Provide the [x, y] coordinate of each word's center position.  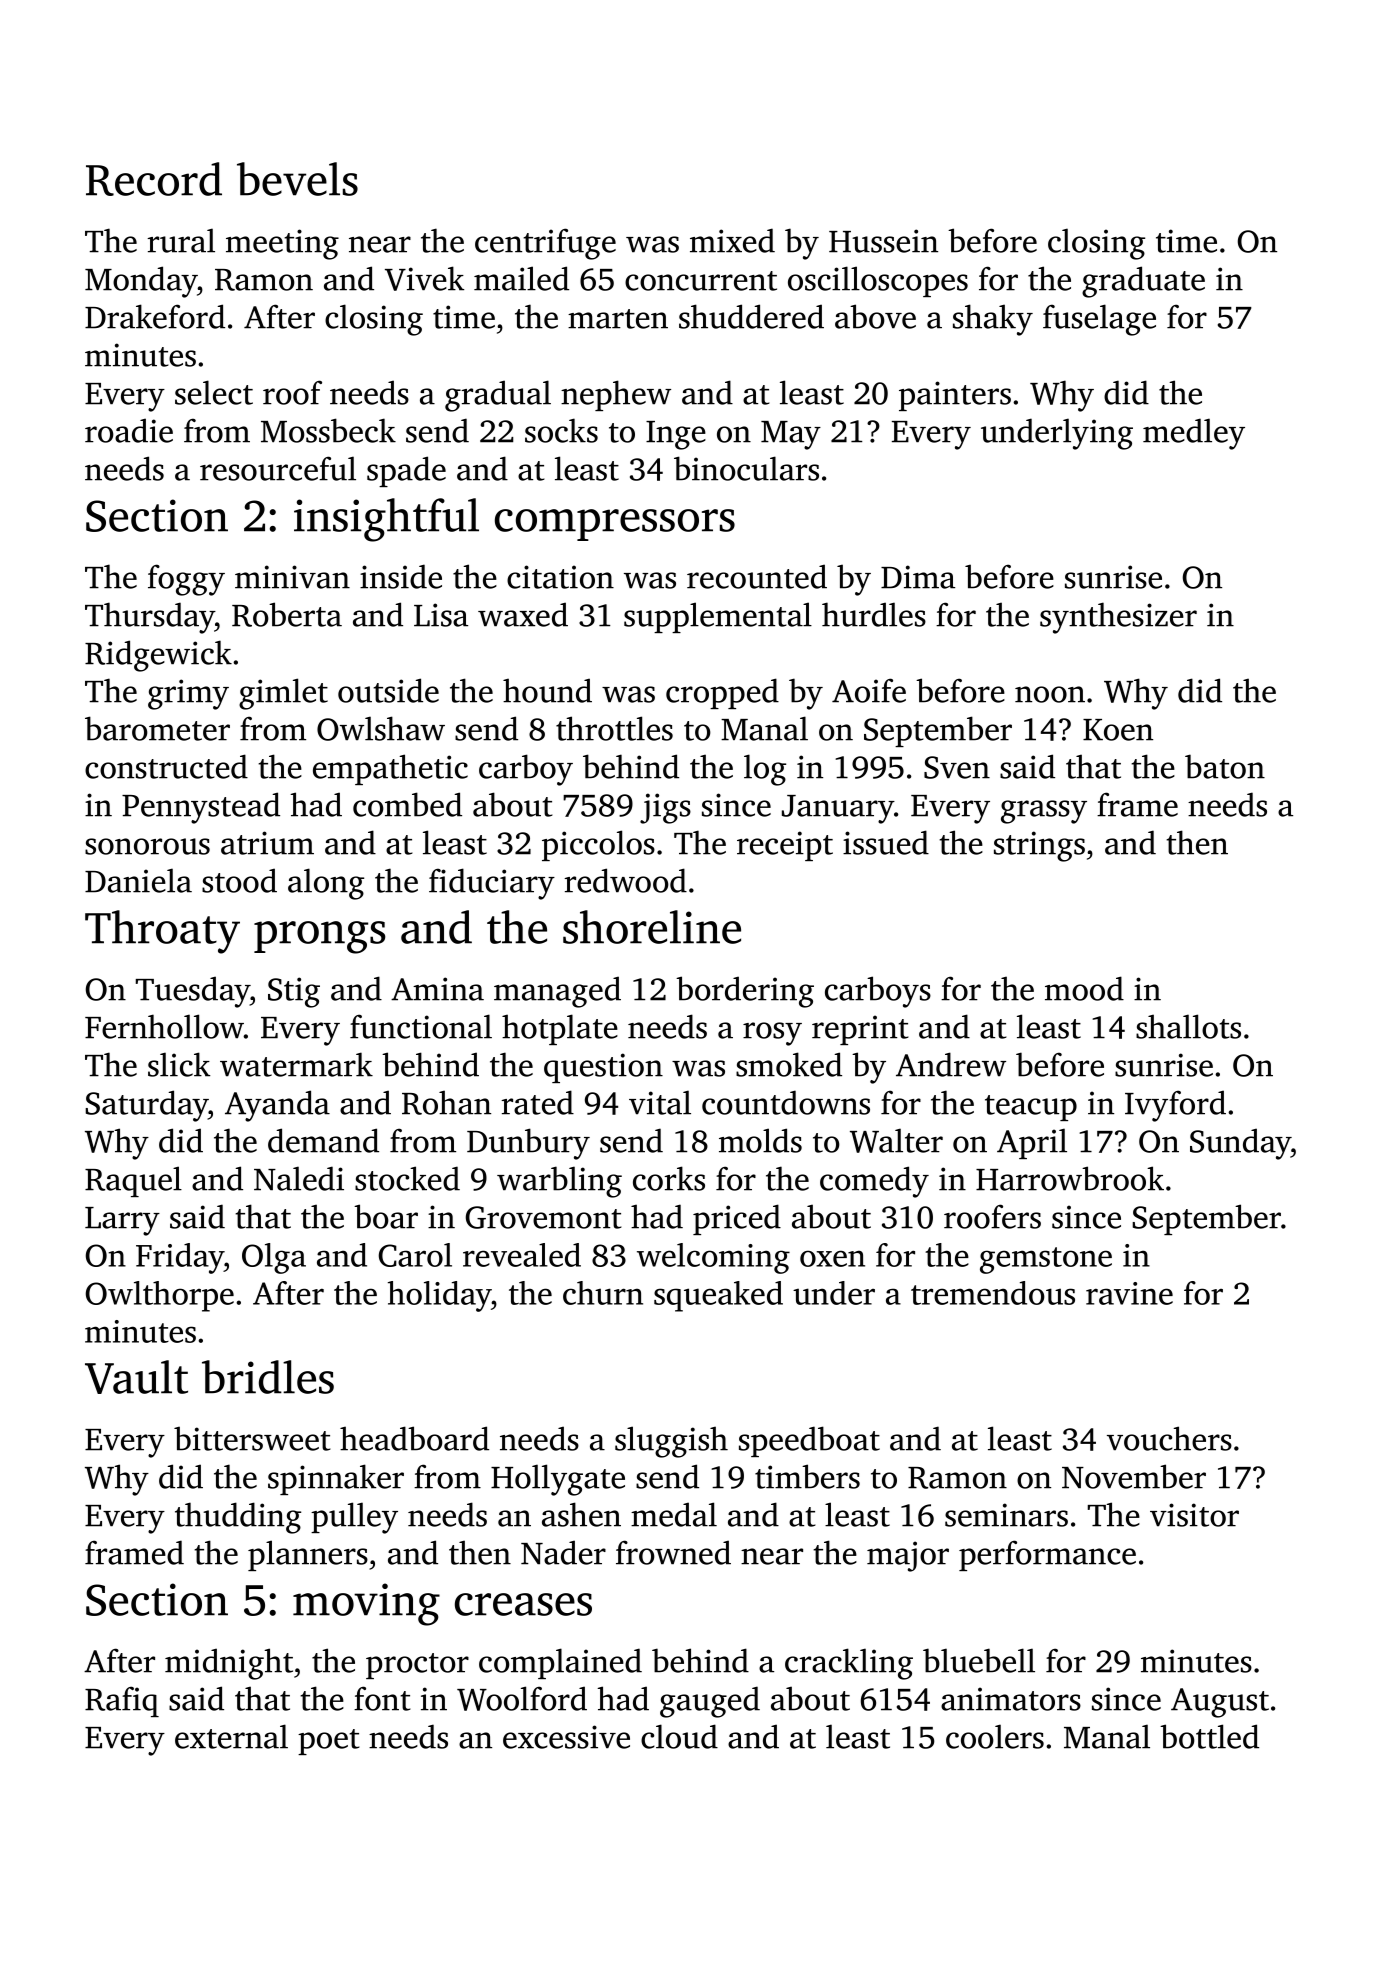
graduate [1143, 282]
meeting [282, 244]
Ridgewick [158, 656]
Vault [136, 1377]
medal [674, 1514]
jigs [665, 808]
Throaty [162, 932]
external [231, 1736]
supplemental [718, 617]
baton [1225, 766]
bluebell [979, 1660]
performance [1047, 1555]
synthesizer [1118, 618]
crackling [849, 1664]
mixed [732, 240]
